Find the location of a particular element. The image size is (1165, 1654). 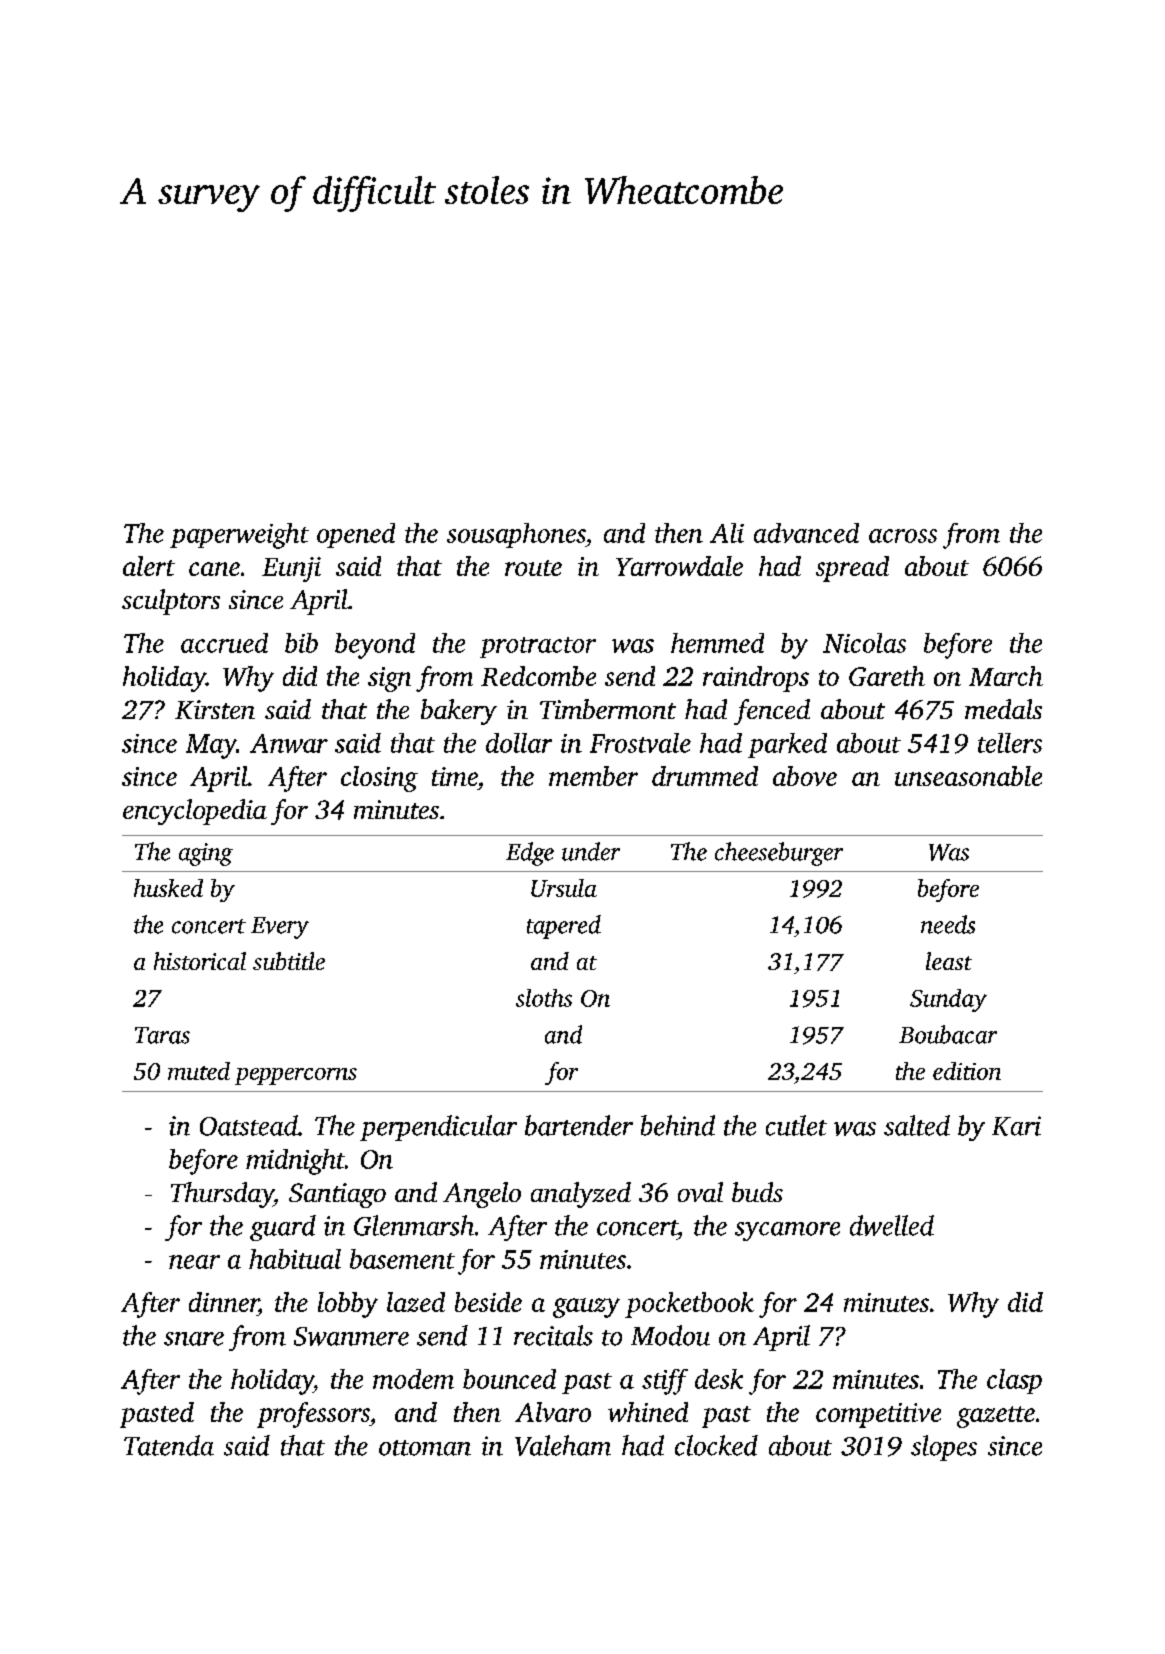

Tatenda is located at coordinates (169, 1445).
